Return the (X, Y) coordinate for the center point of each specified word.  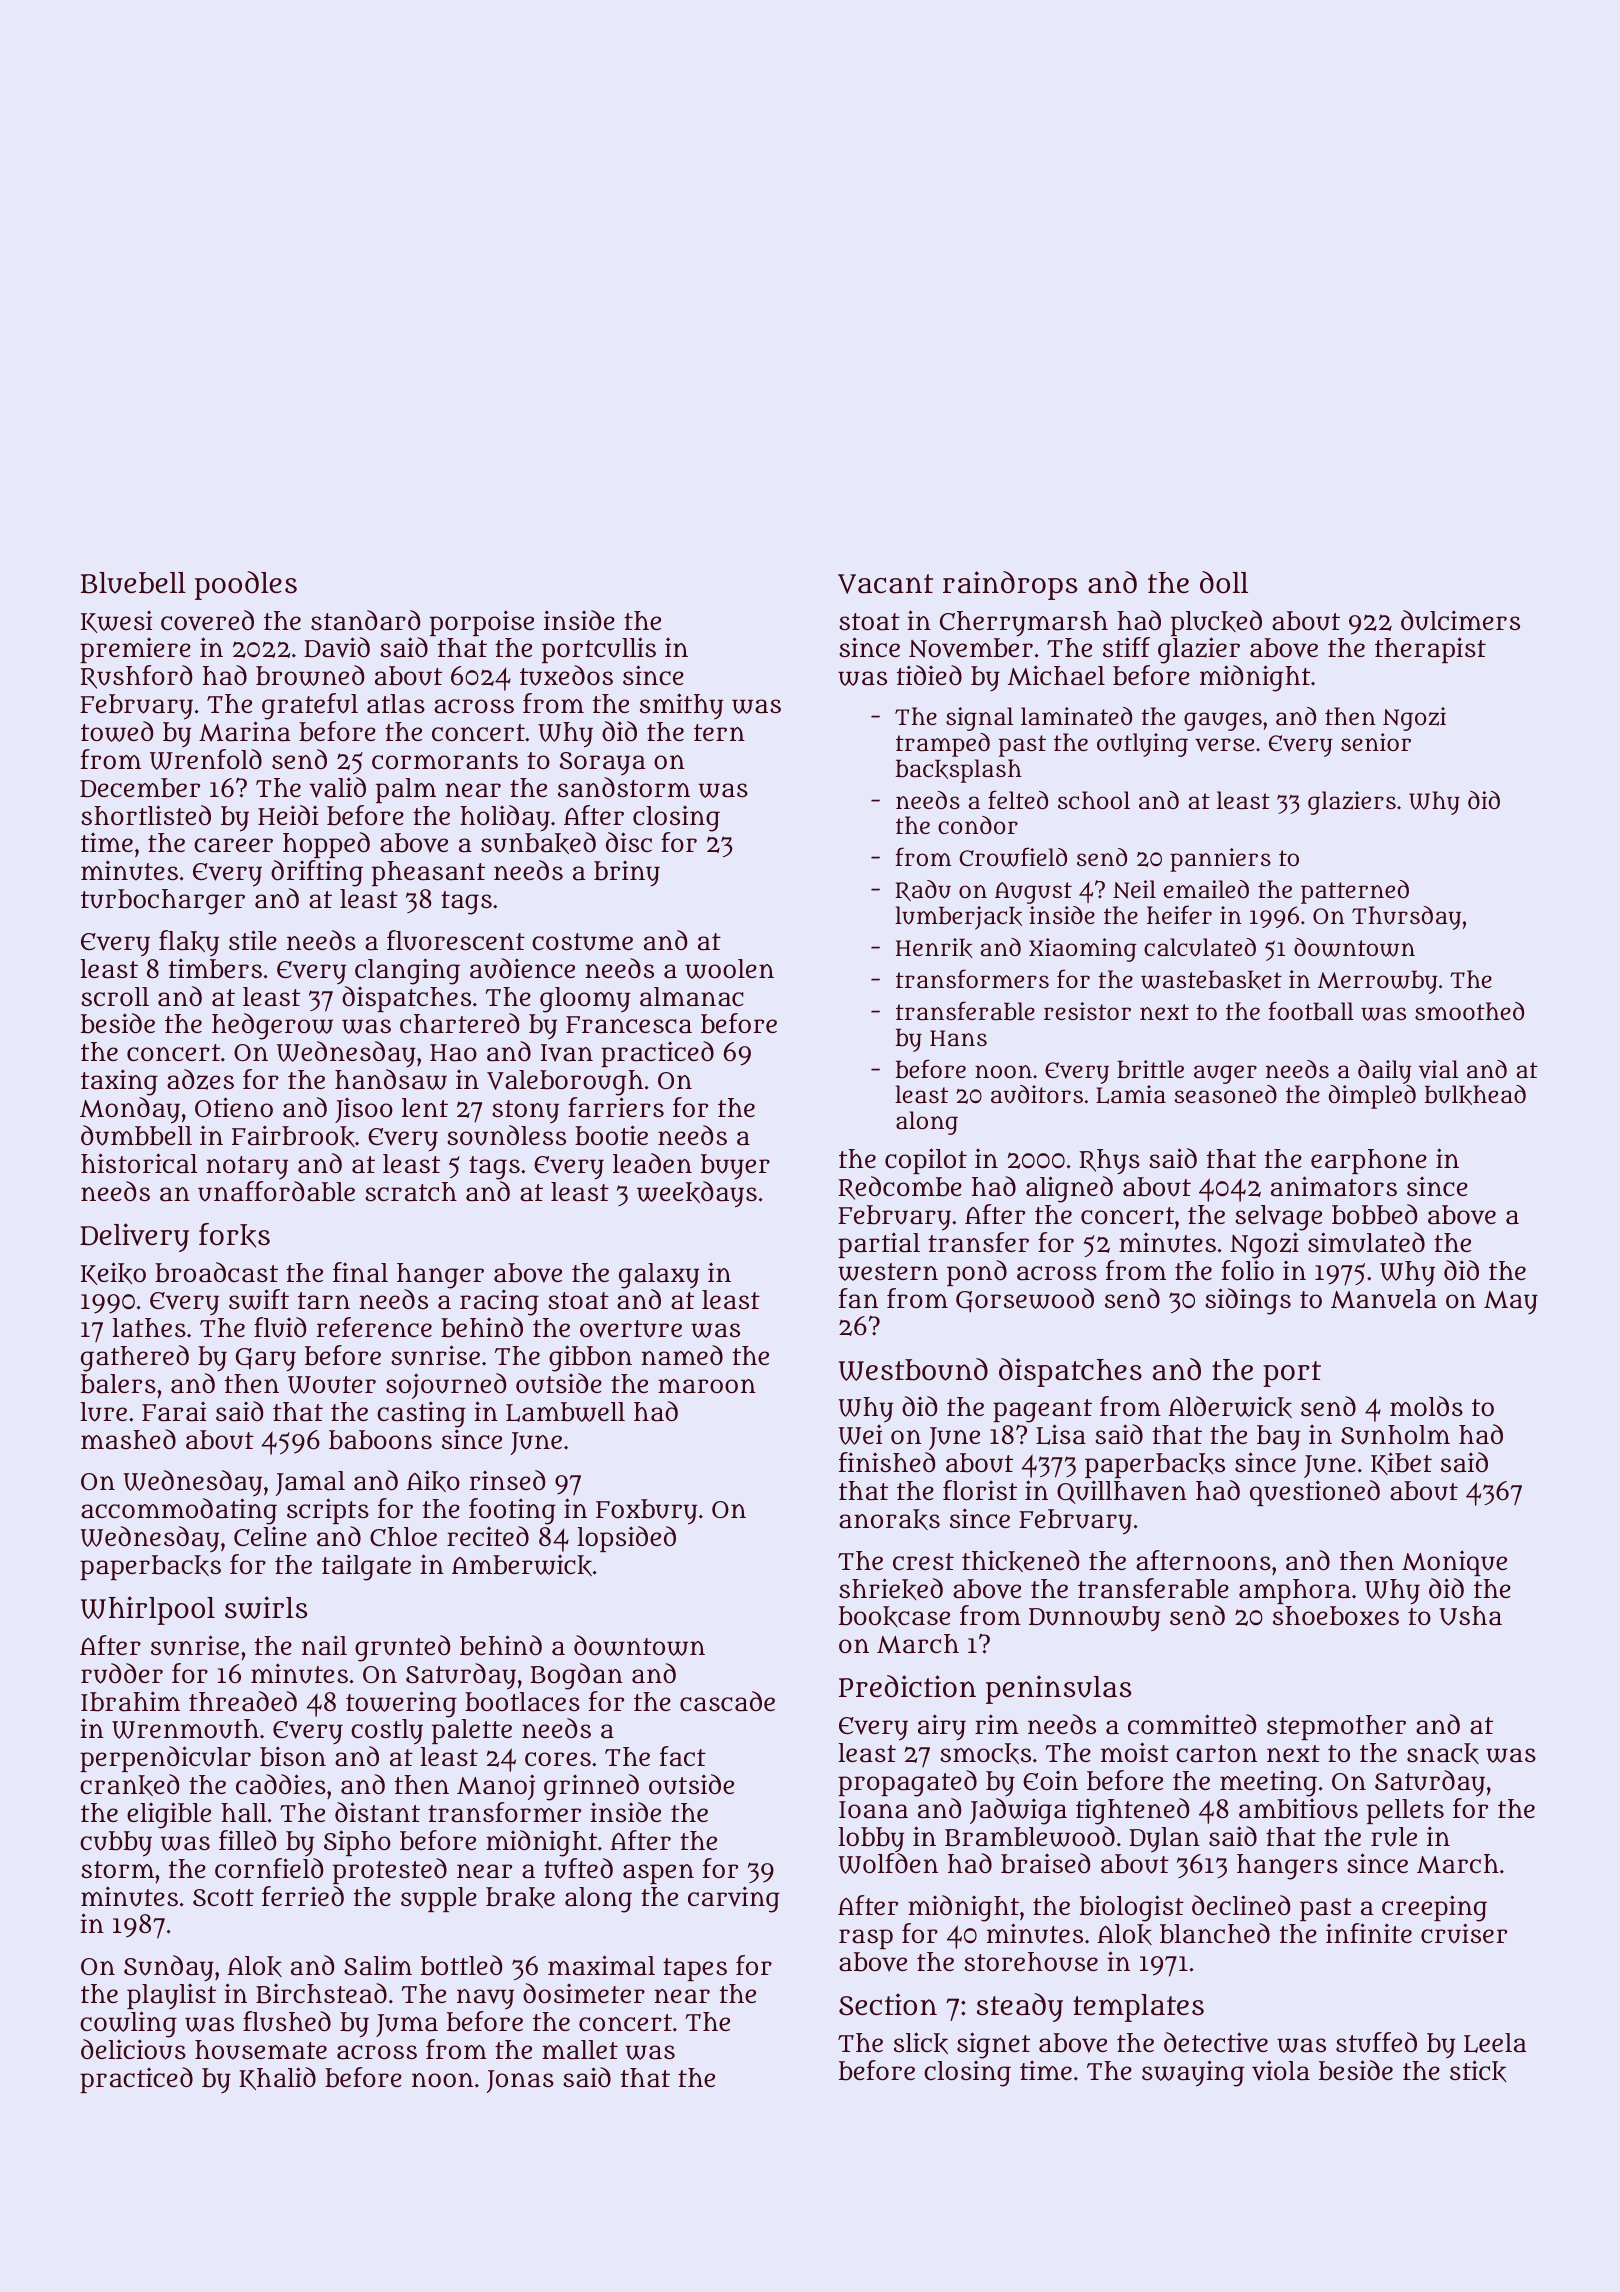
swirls (266, 1607)
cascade (727, 1701)
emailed (1206, 889)
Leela (1495, 2043)
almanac (691, 997)
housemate (261, 2050)
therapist (1430, 650)
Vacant (885, 584)
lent (425, 1107)
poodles (246, 585)
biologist (1132, 1908)
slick (921, 2043)
